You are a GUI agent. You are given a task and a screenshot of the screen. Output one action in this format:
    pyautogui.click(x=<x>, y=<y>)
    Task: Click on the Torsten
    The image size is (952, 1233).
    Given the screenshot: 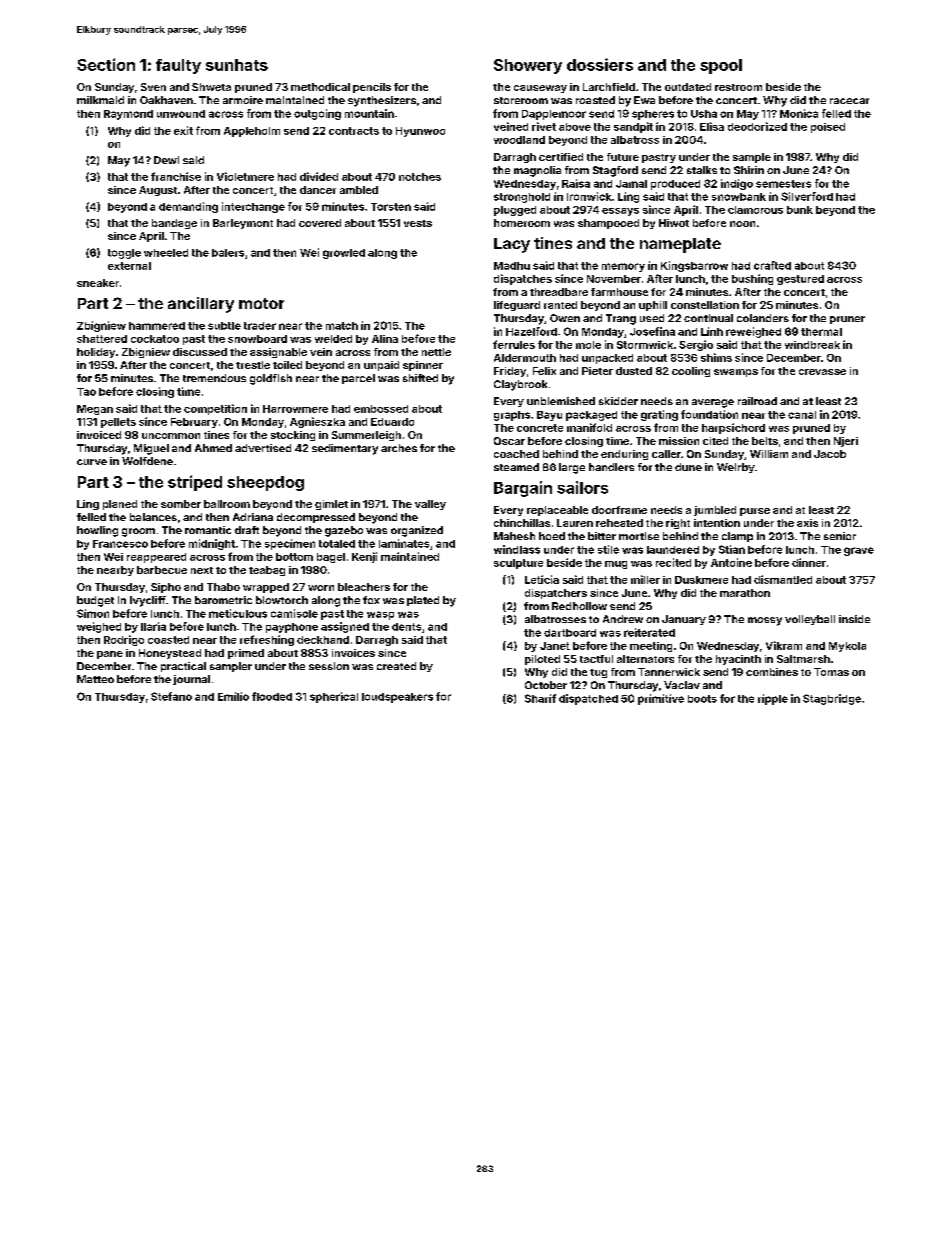 What is the action you would take?
    pyautogui.click(x=391, y=207)
